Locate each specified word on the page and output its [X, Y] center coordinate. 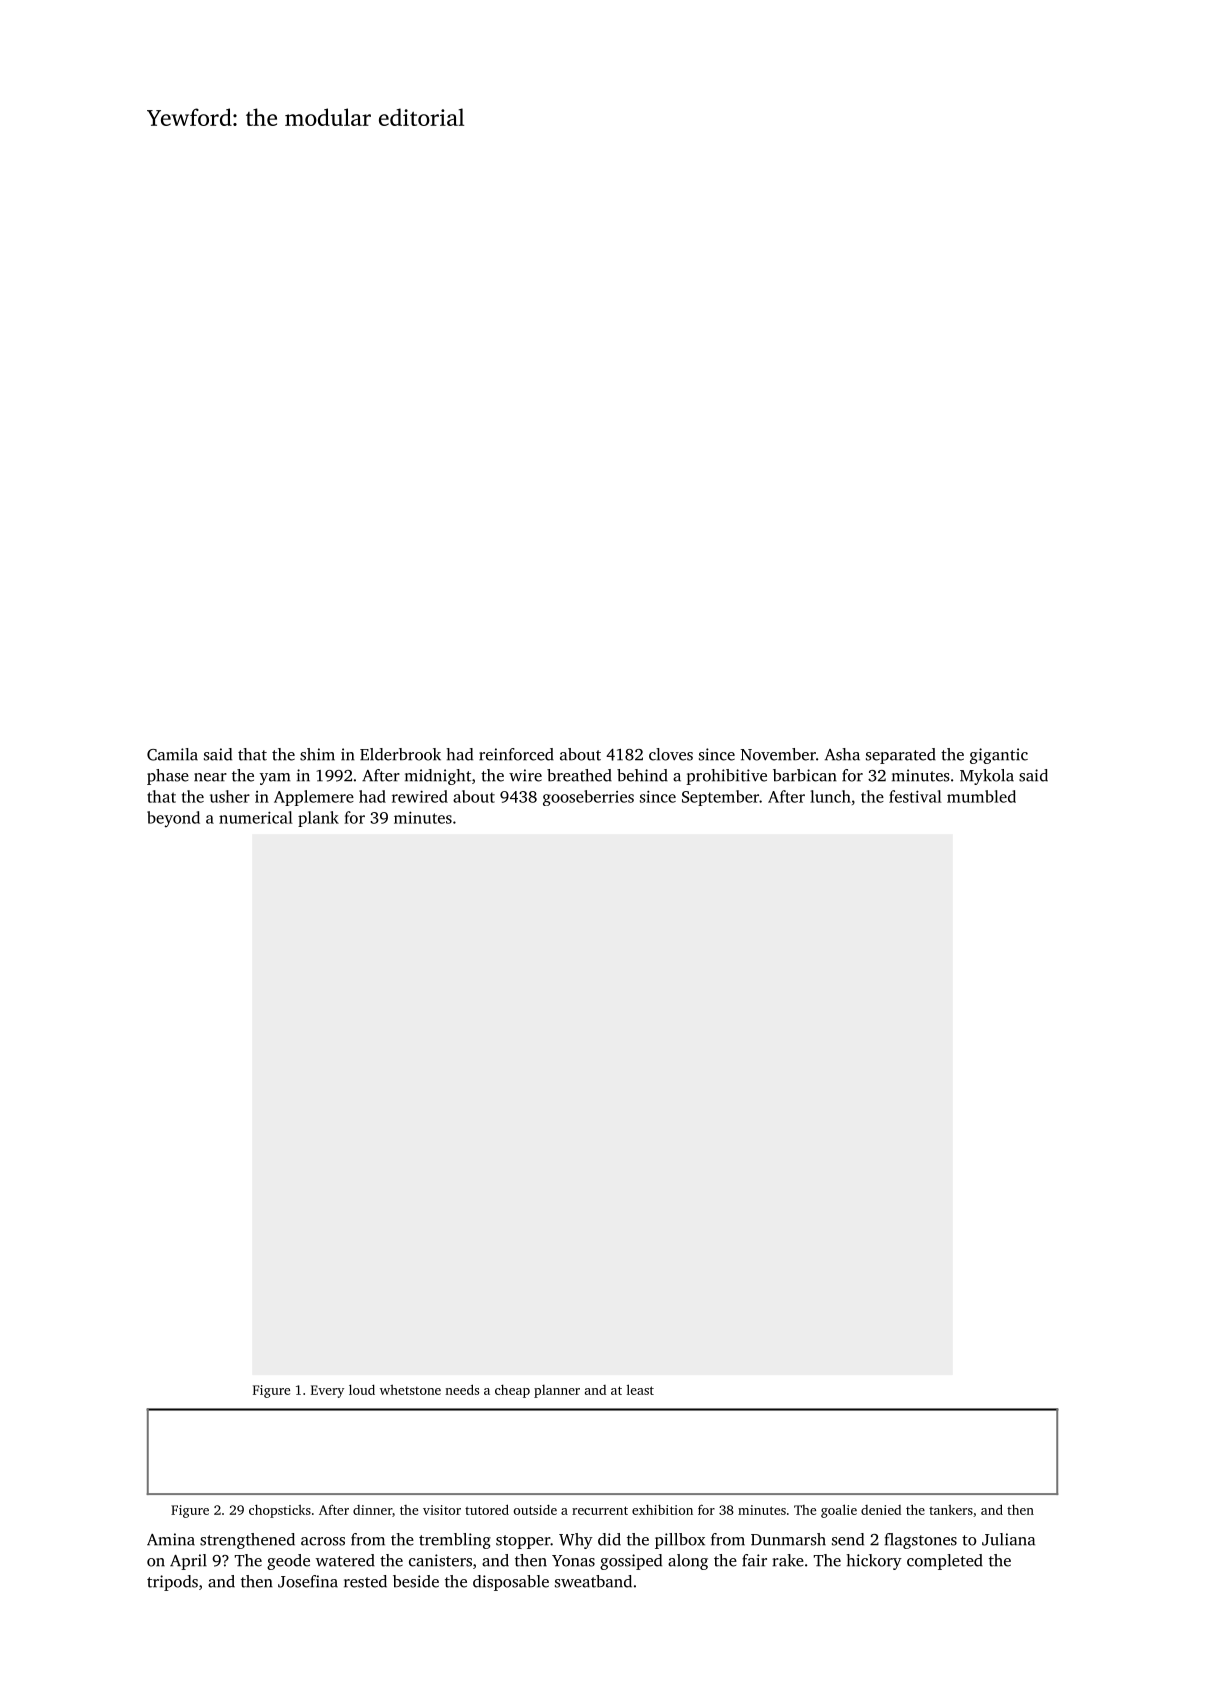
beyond [173, 819]
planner [557, 1391]
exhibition [662, 1509]
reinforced [516, 754]
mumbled [981, 796]
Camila [172, 754]
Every [327, 1391]
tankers [951, 1510]
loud [362, 1389]
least [640, 1389]
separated [901, 756]
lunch [830, 796]
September [720, 798]
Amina [171, 1539]
